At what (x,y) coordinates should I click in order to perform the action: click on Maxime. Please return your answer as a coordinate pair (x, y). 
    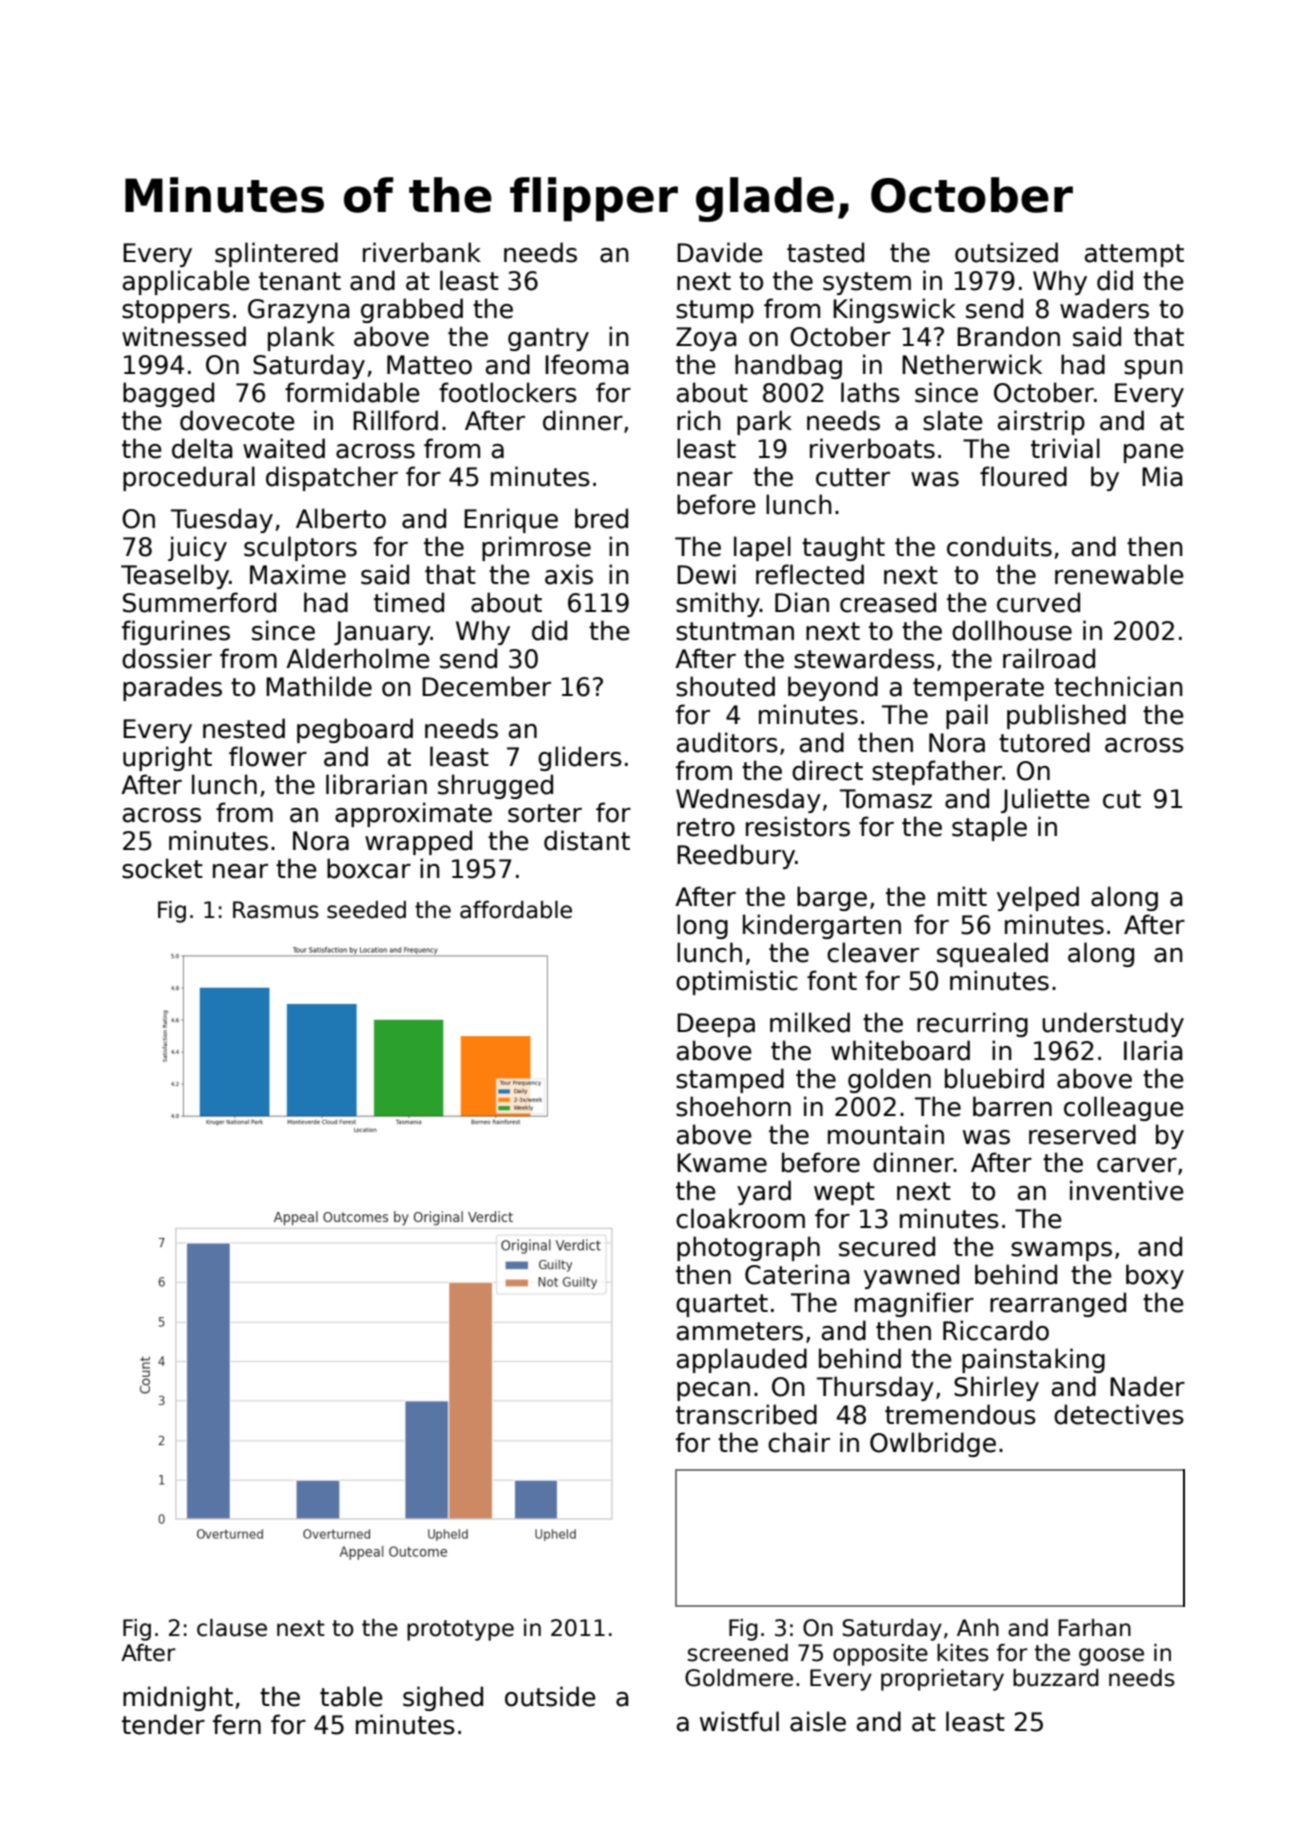
    Looking at the image, I should click on (298, 574).
